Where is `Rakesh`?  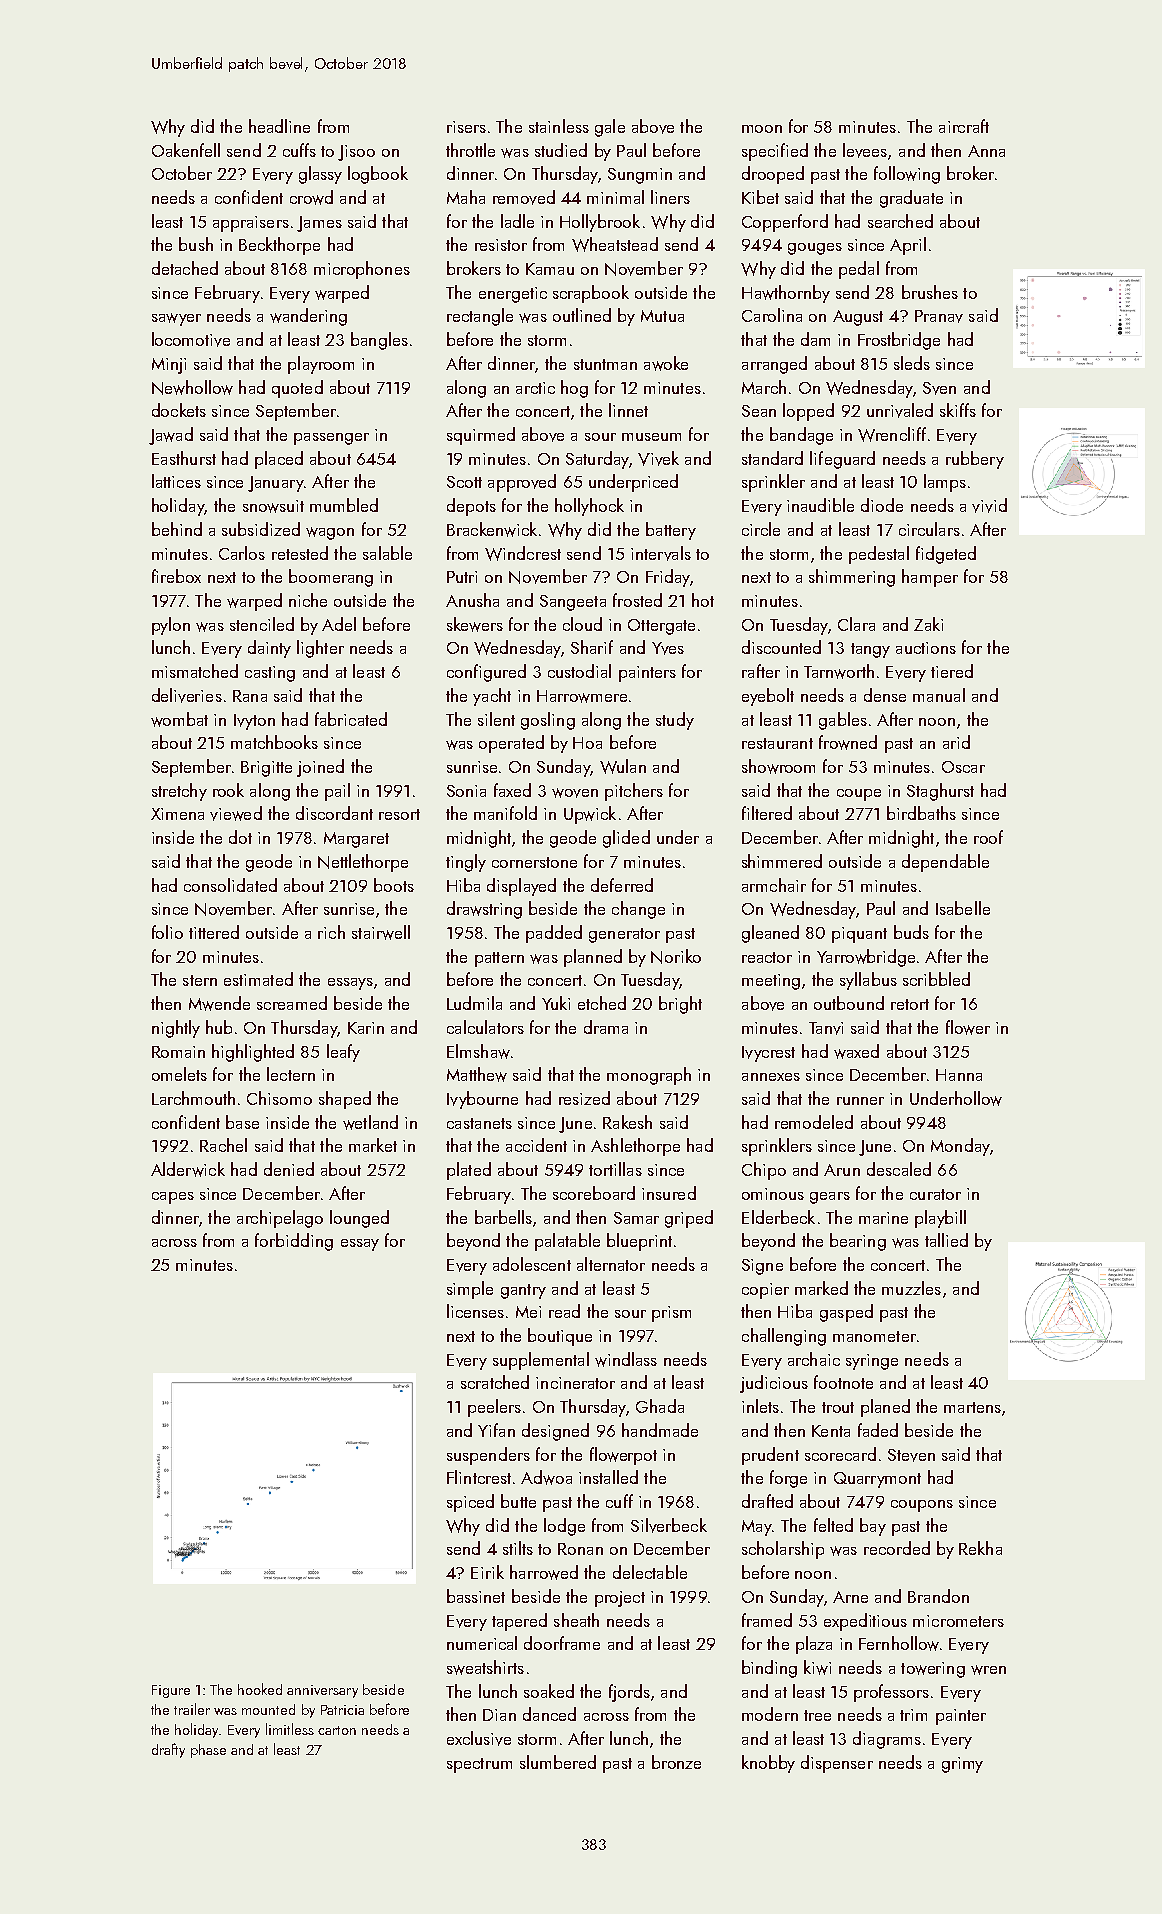 Rakesh is located at coordinates (627, 1122).
